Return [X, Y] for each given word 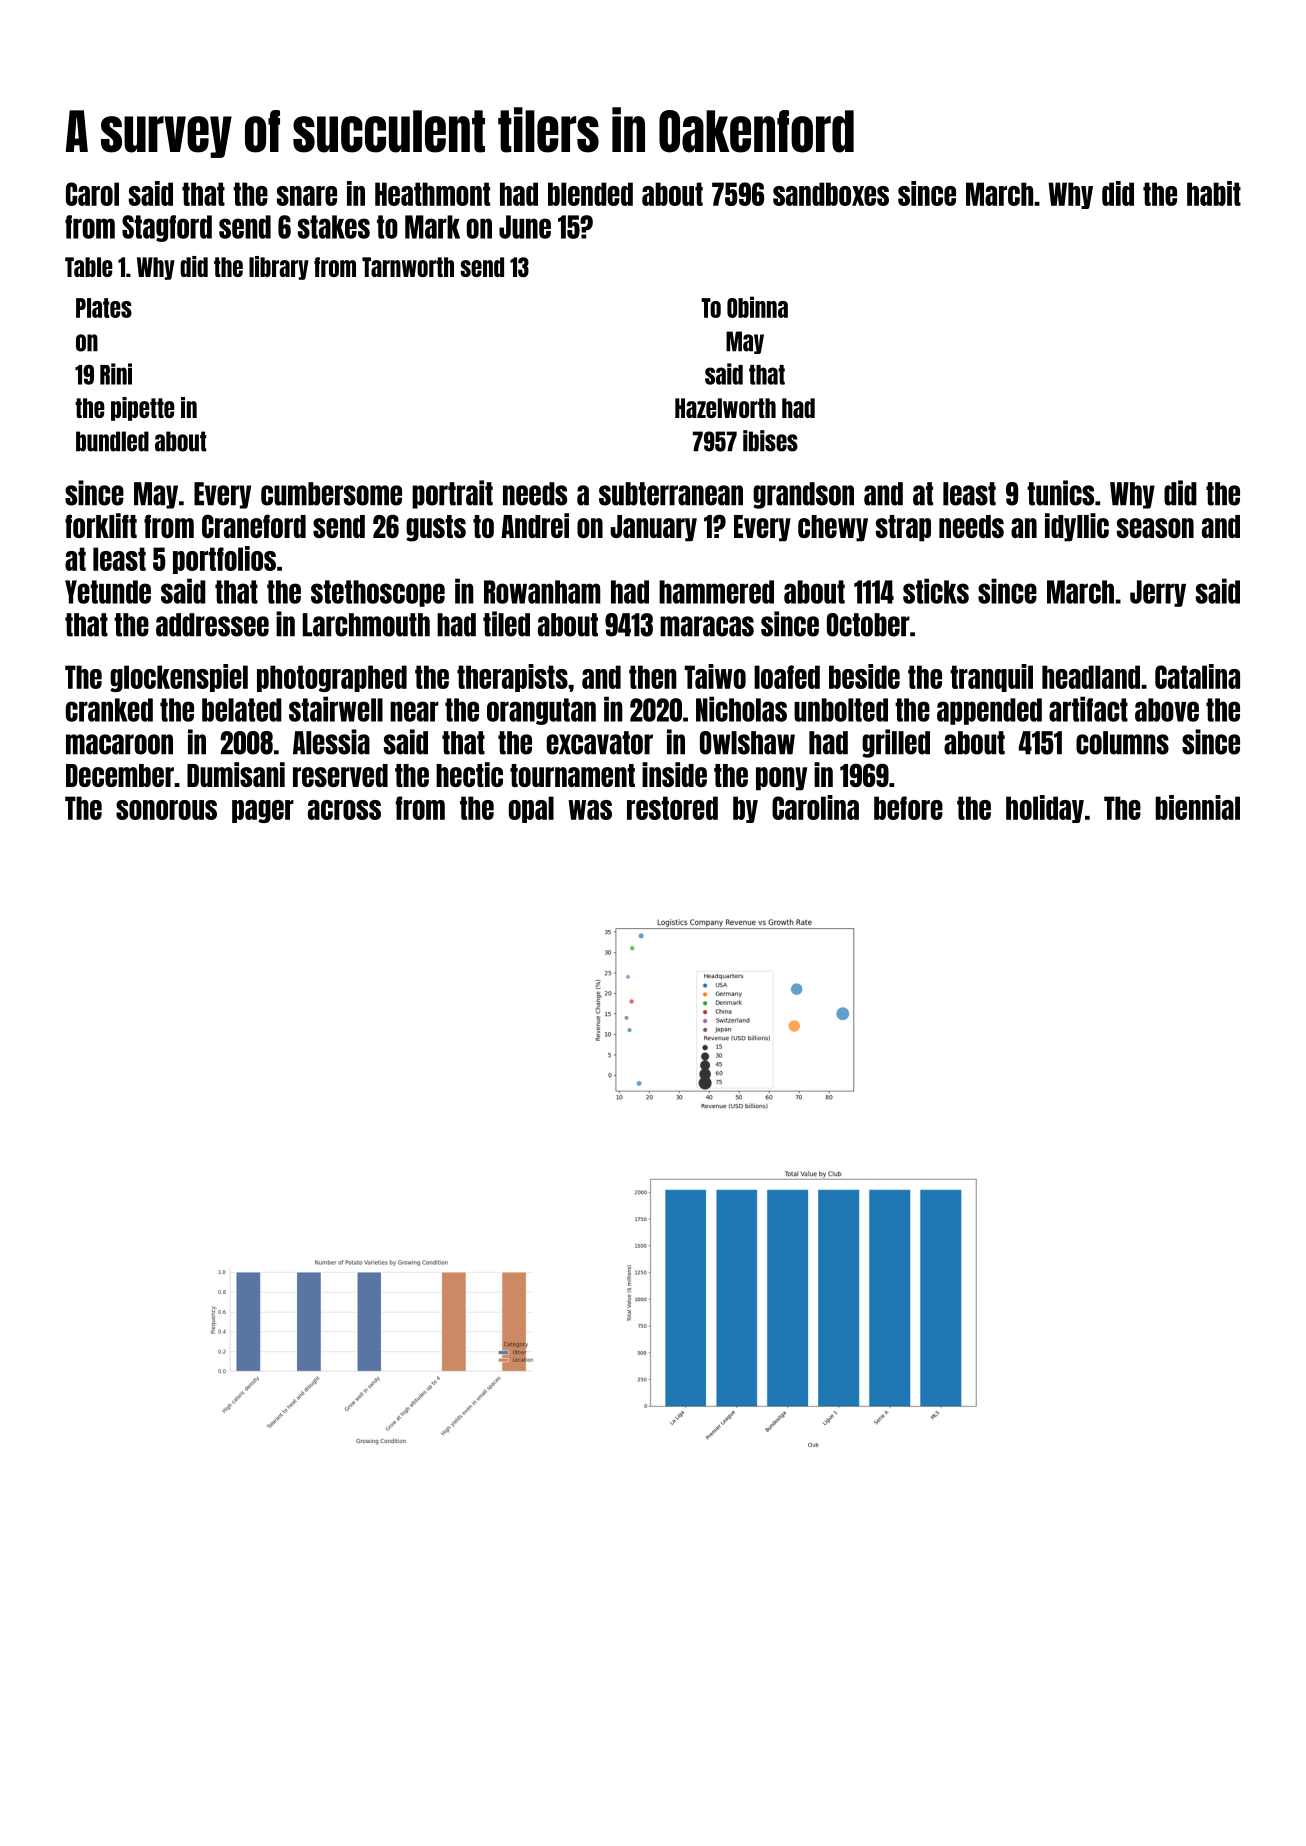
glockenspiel [179, 678]
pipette [143, 409]
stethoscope [378, 593]
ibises [770, 441]
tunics [1060, 493]
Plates [104, 308]
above [1167, 710]
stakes [334, 227]
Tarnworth [408, 267]
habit [1214, 193]
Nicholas [741, 709]
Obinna [757, 307]
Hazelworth [725, 408]
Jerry [1158, 593]
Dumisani [236, 774]
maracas [707, 626]
